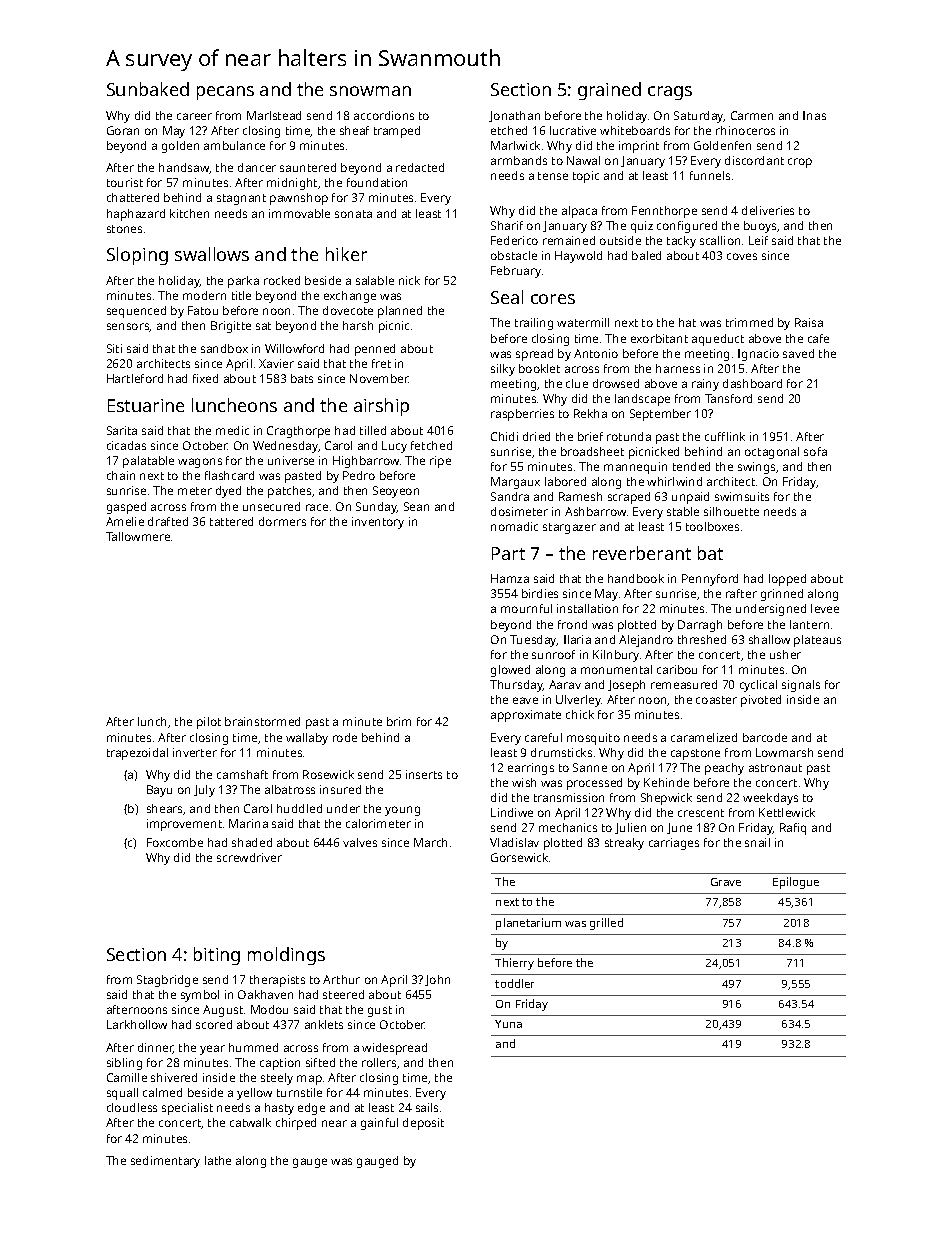 The image size is (952, 1233). I want to click on sedimentary, so click(165, 1162).
